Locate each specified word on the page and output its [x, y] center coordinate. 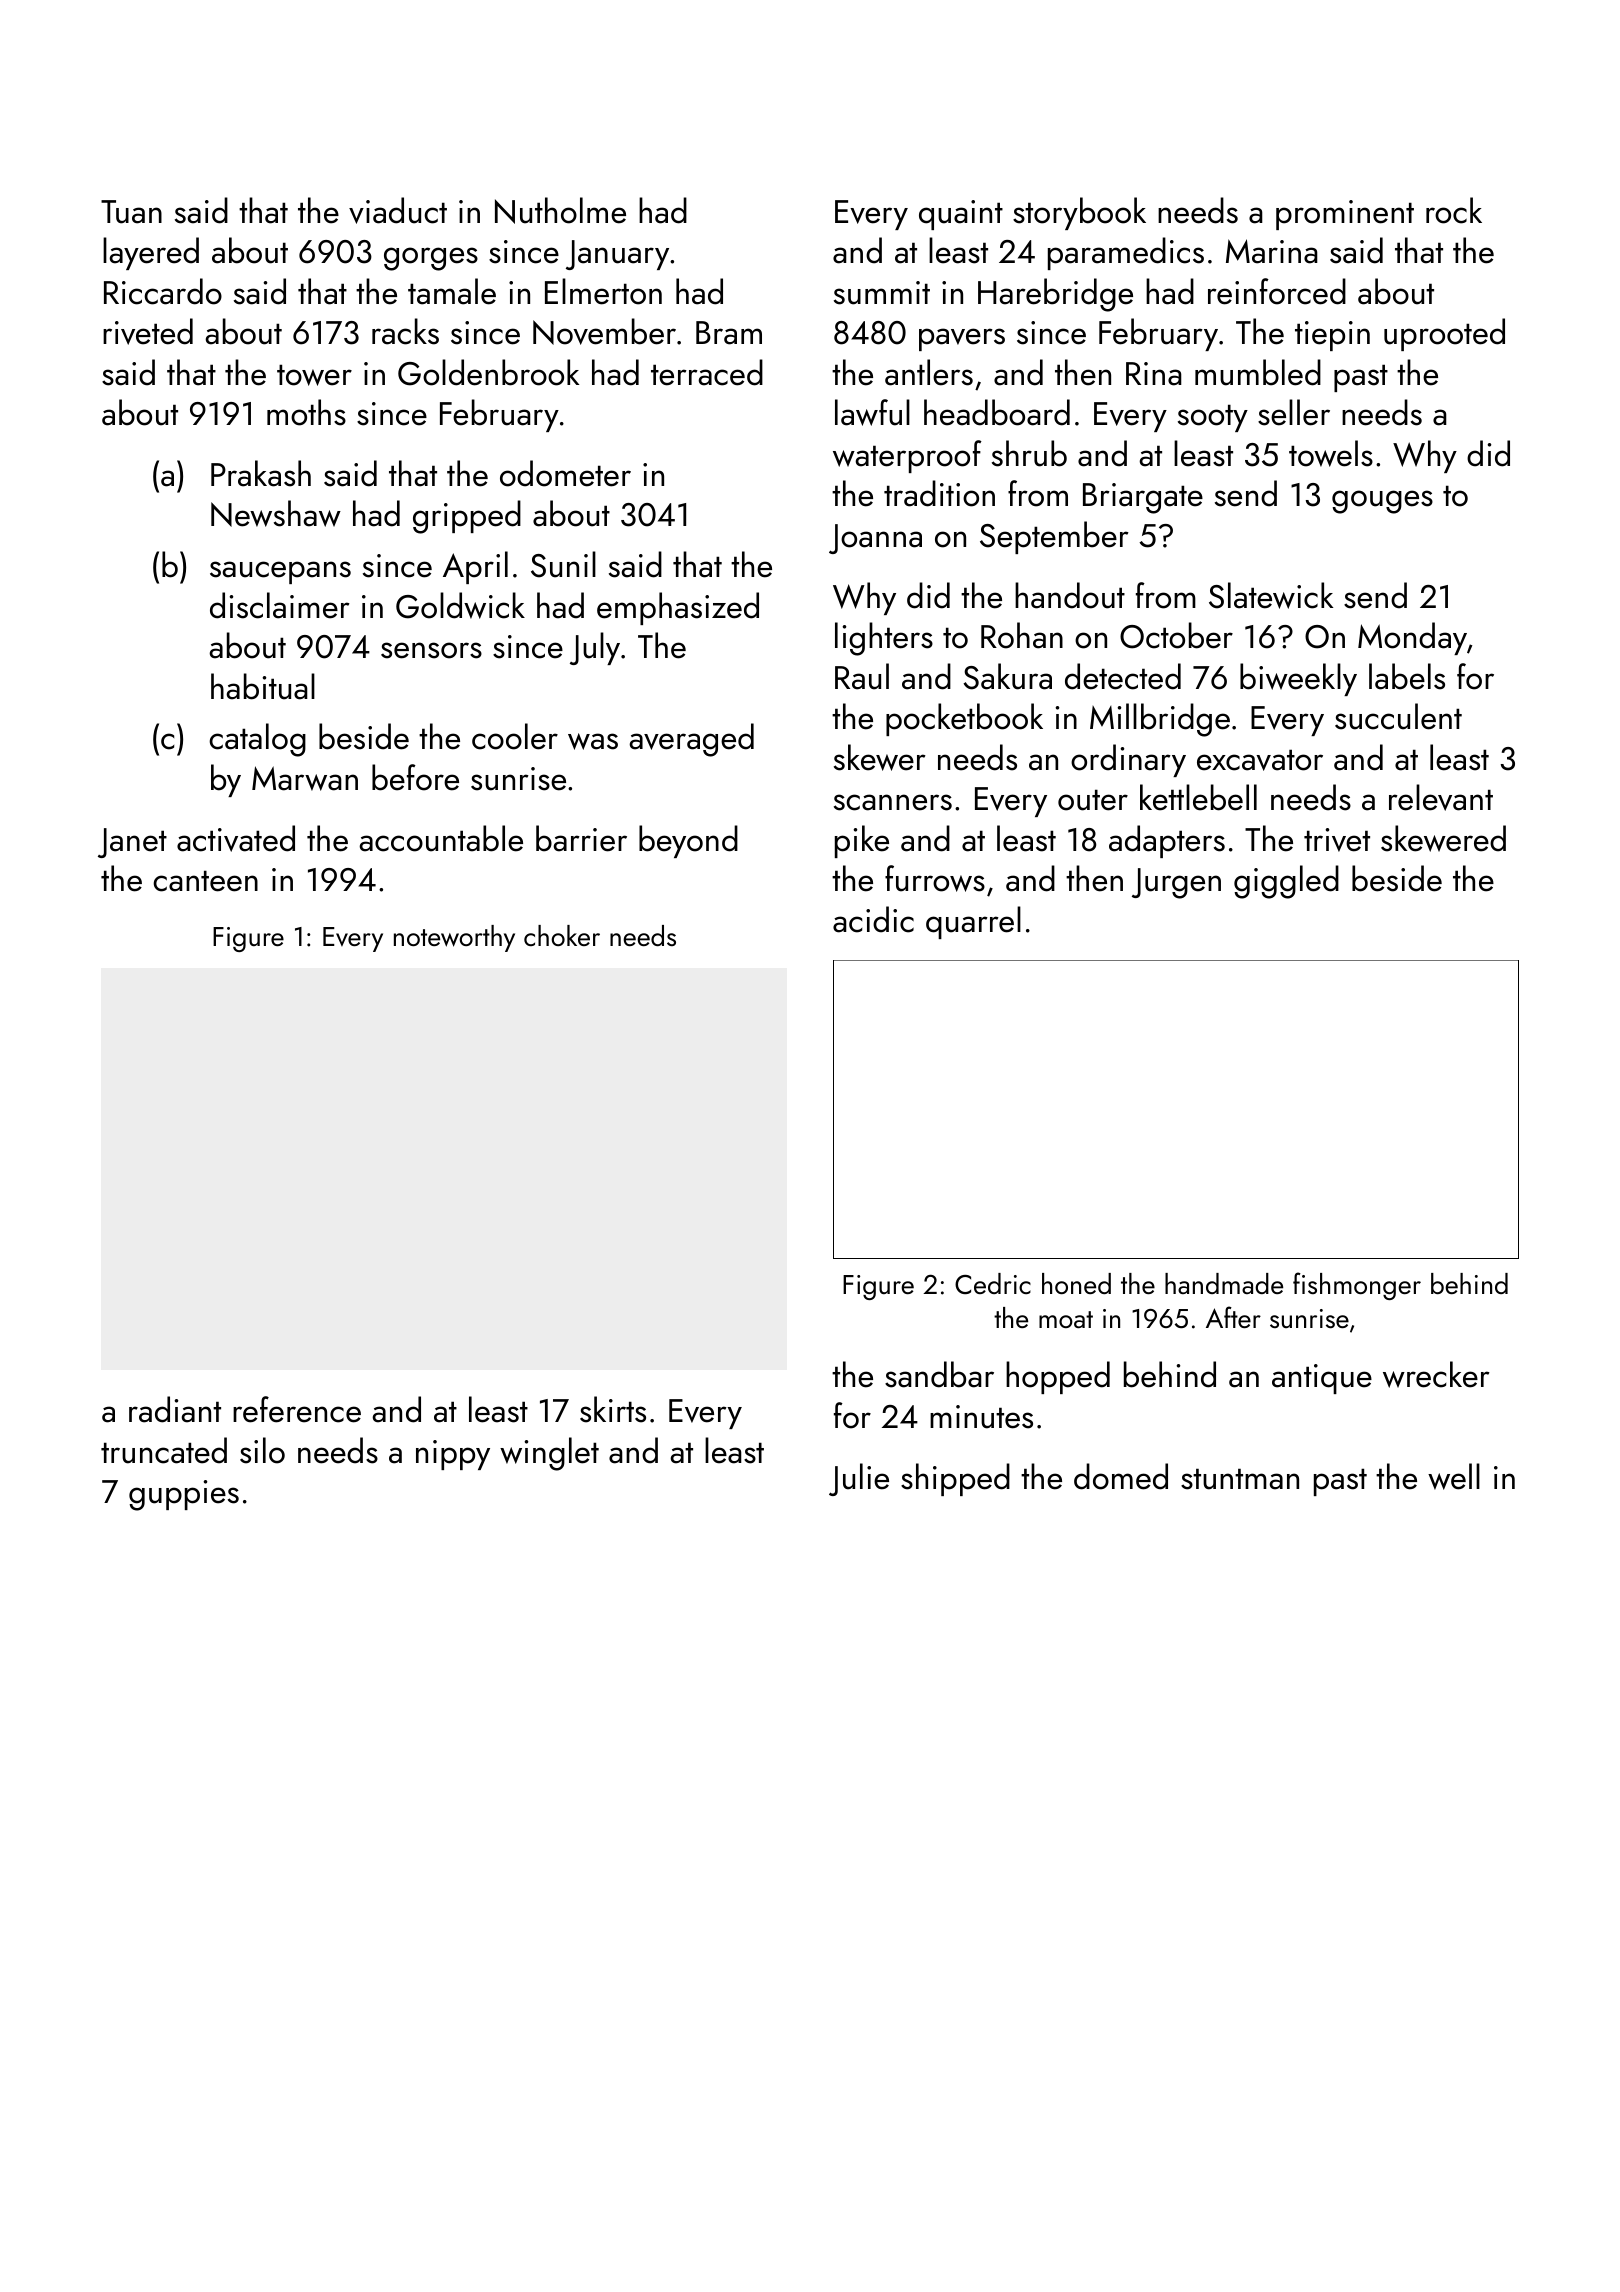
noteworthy [454, 938]
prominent [1345, 215]
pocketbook [964, 719]
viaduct [398, 210]
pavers [962, 339]
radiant [175, 1409]
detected [1123, 676]
